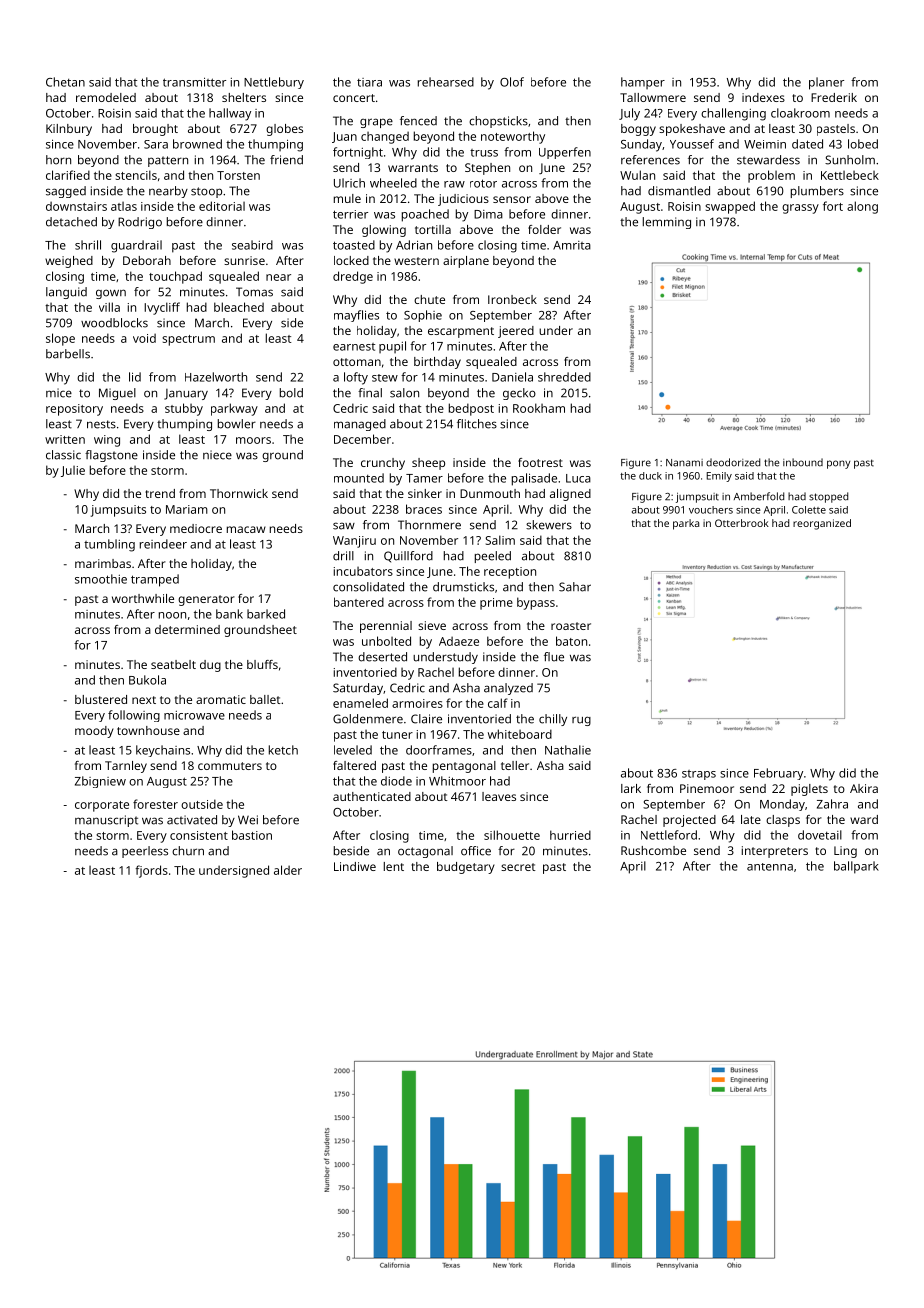 This document has width=924, height=1308. I want to click on budgetary, so click(466, 868).
